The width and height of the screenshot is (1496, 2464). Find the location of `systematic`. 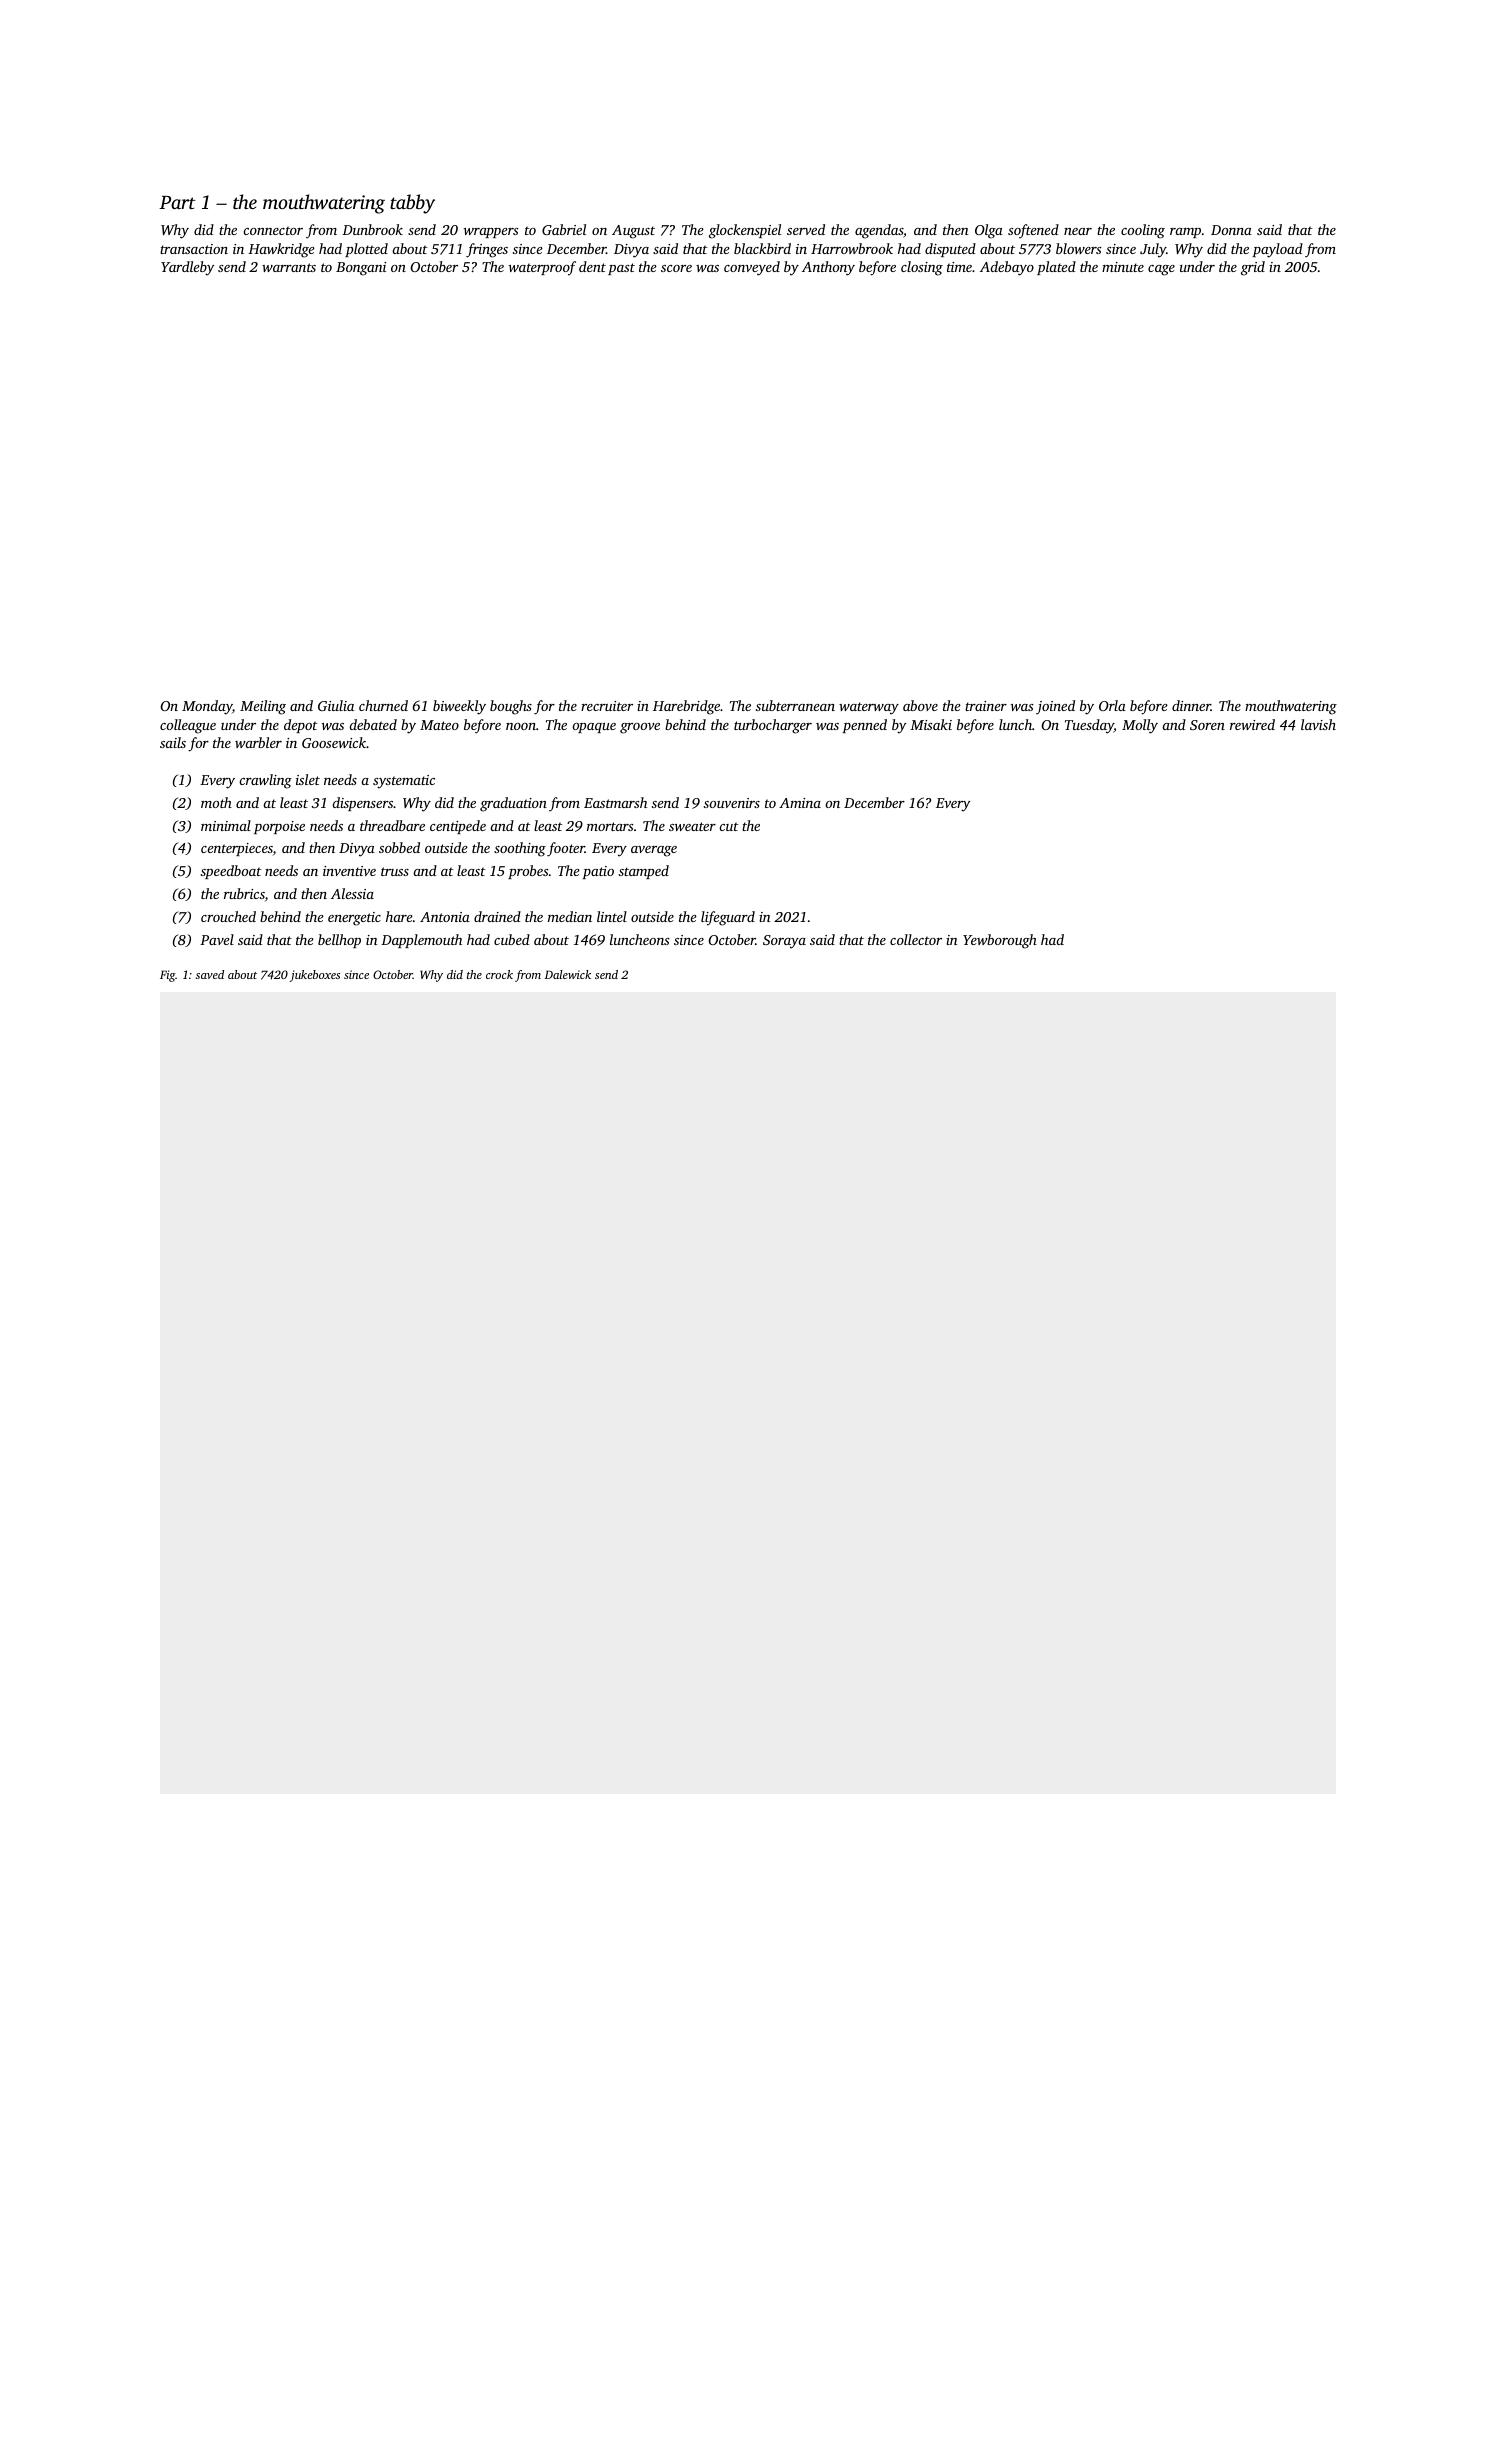

systematic is located at coordinates (404, 782).
